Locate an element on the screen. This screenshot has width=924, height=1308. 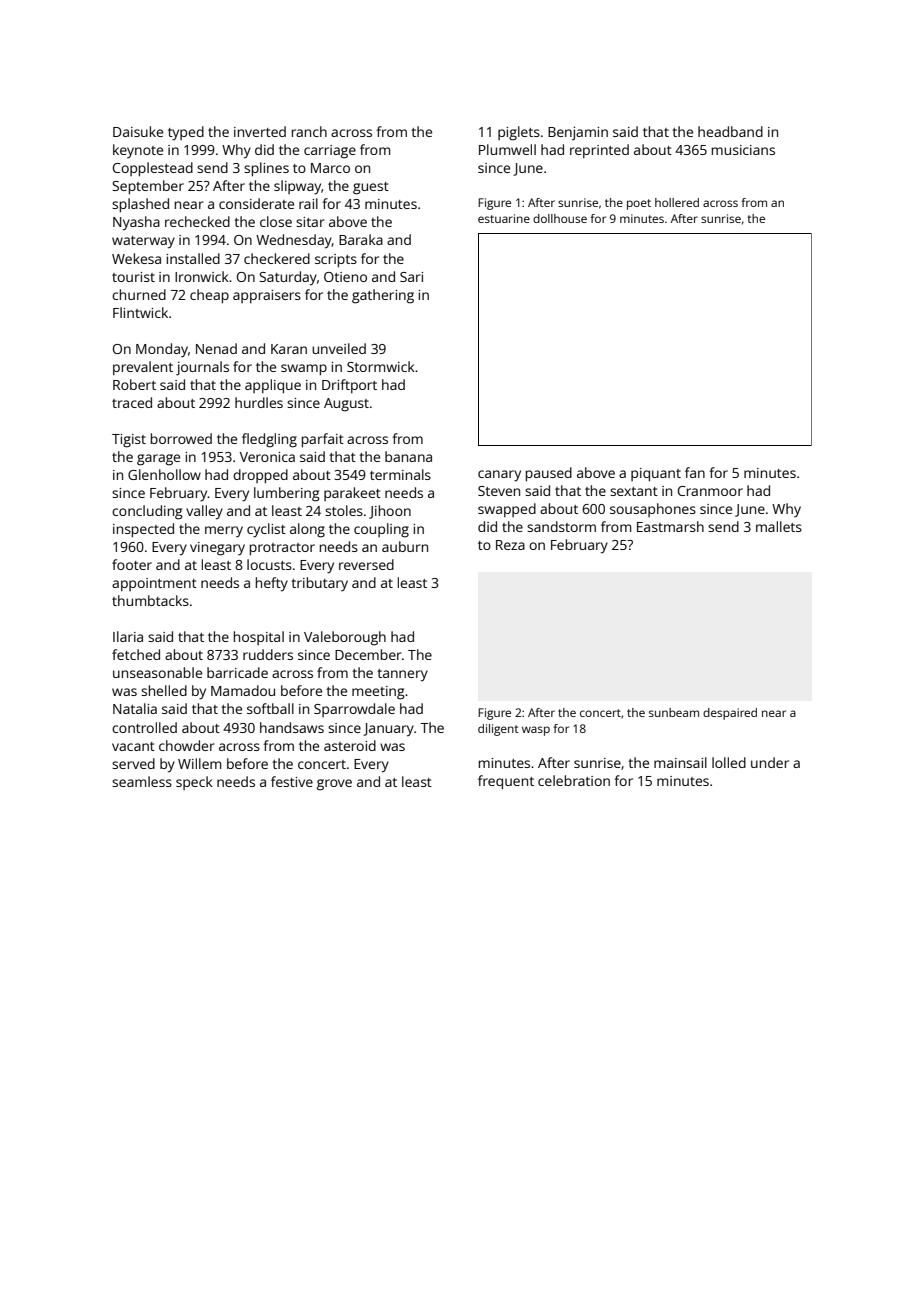
paused is located at coordinates (549, 474).
